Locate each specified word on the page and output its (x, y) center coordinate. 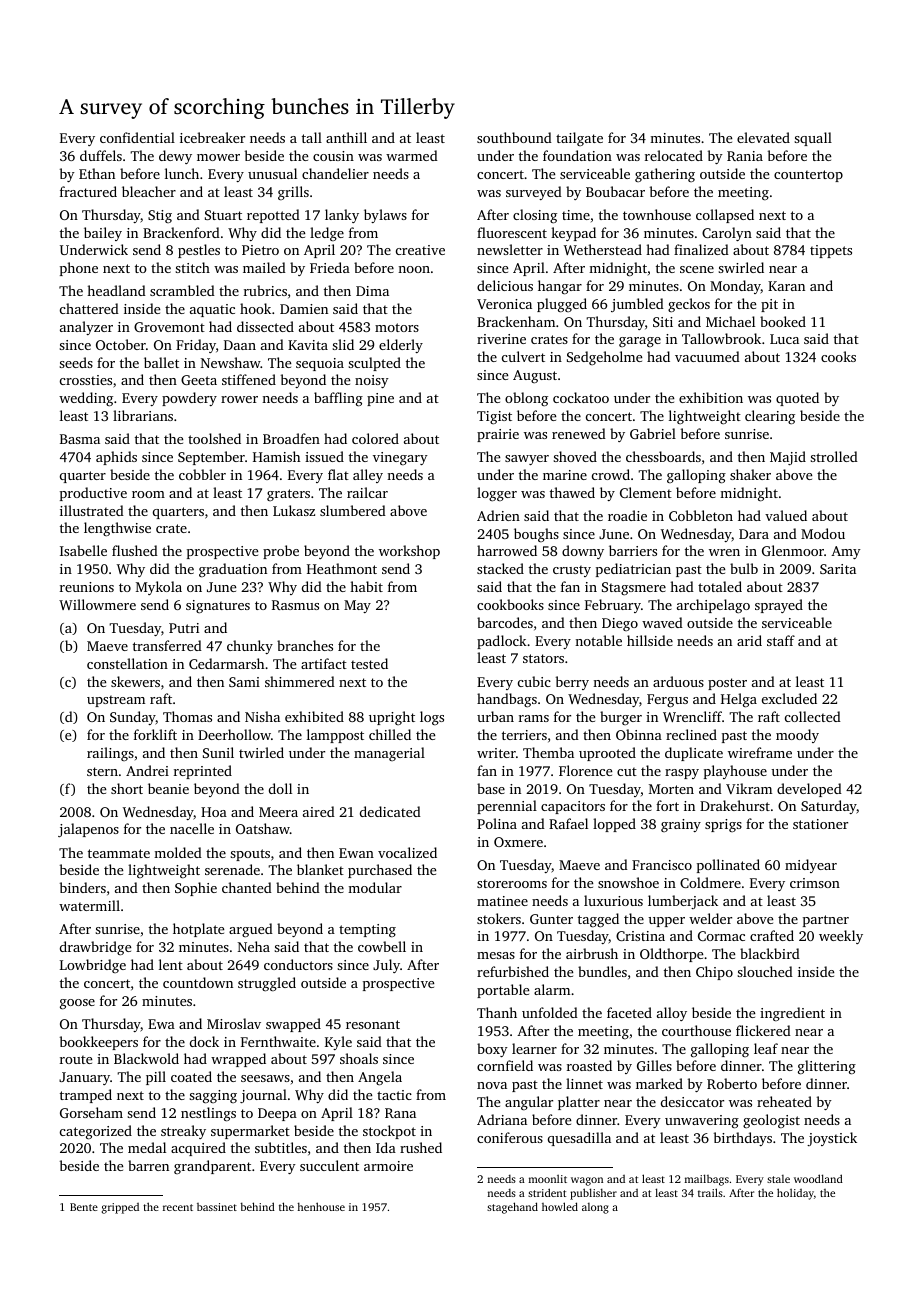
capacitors (573, 807)
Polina (497, 823)
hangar (560, 287)
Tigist (494, 417)
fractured (88, 191)
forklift (155, 734)
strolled (834, 456)
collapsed (725, 216)
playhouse (735, 772)
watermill (89, 905)
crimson (815, 883)
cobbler (202, 474)
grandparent (212, 1167)
